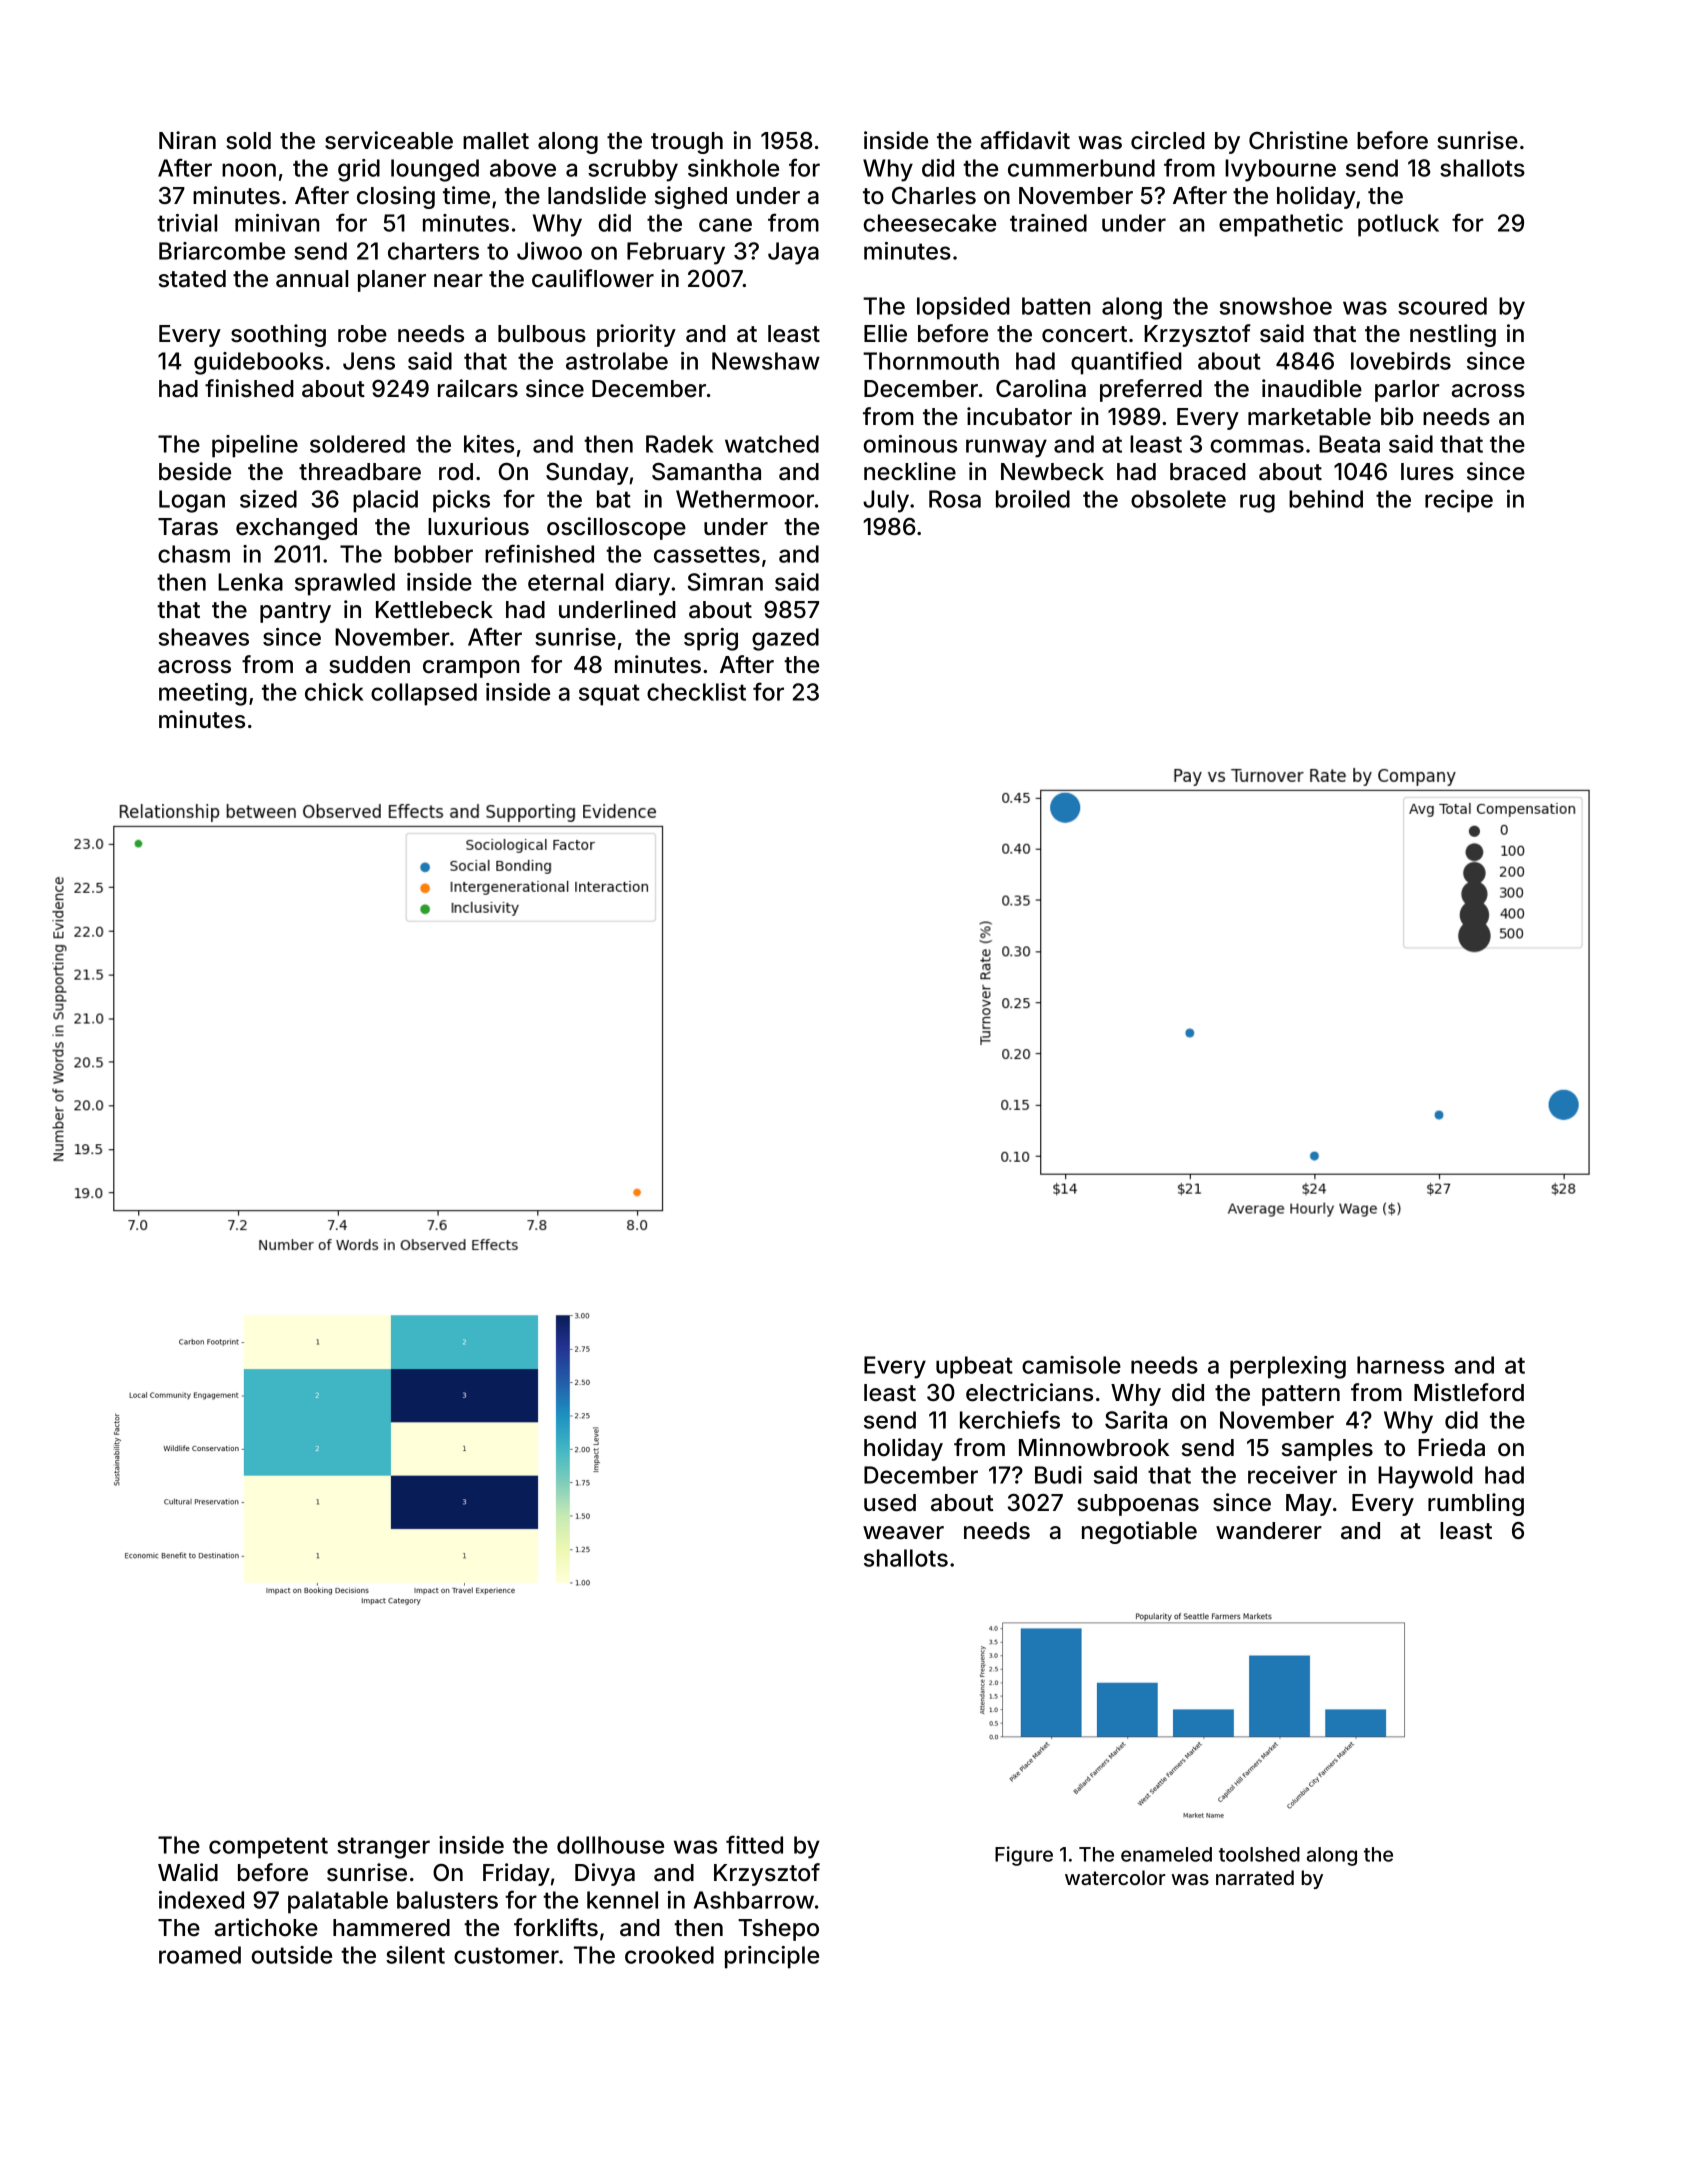 The width and height of the screenshot is (1683, 2178). What do you see at coordinates (383, 1848) in the screenshot?
I see `stranger` at bounding box center [383, 1848].
